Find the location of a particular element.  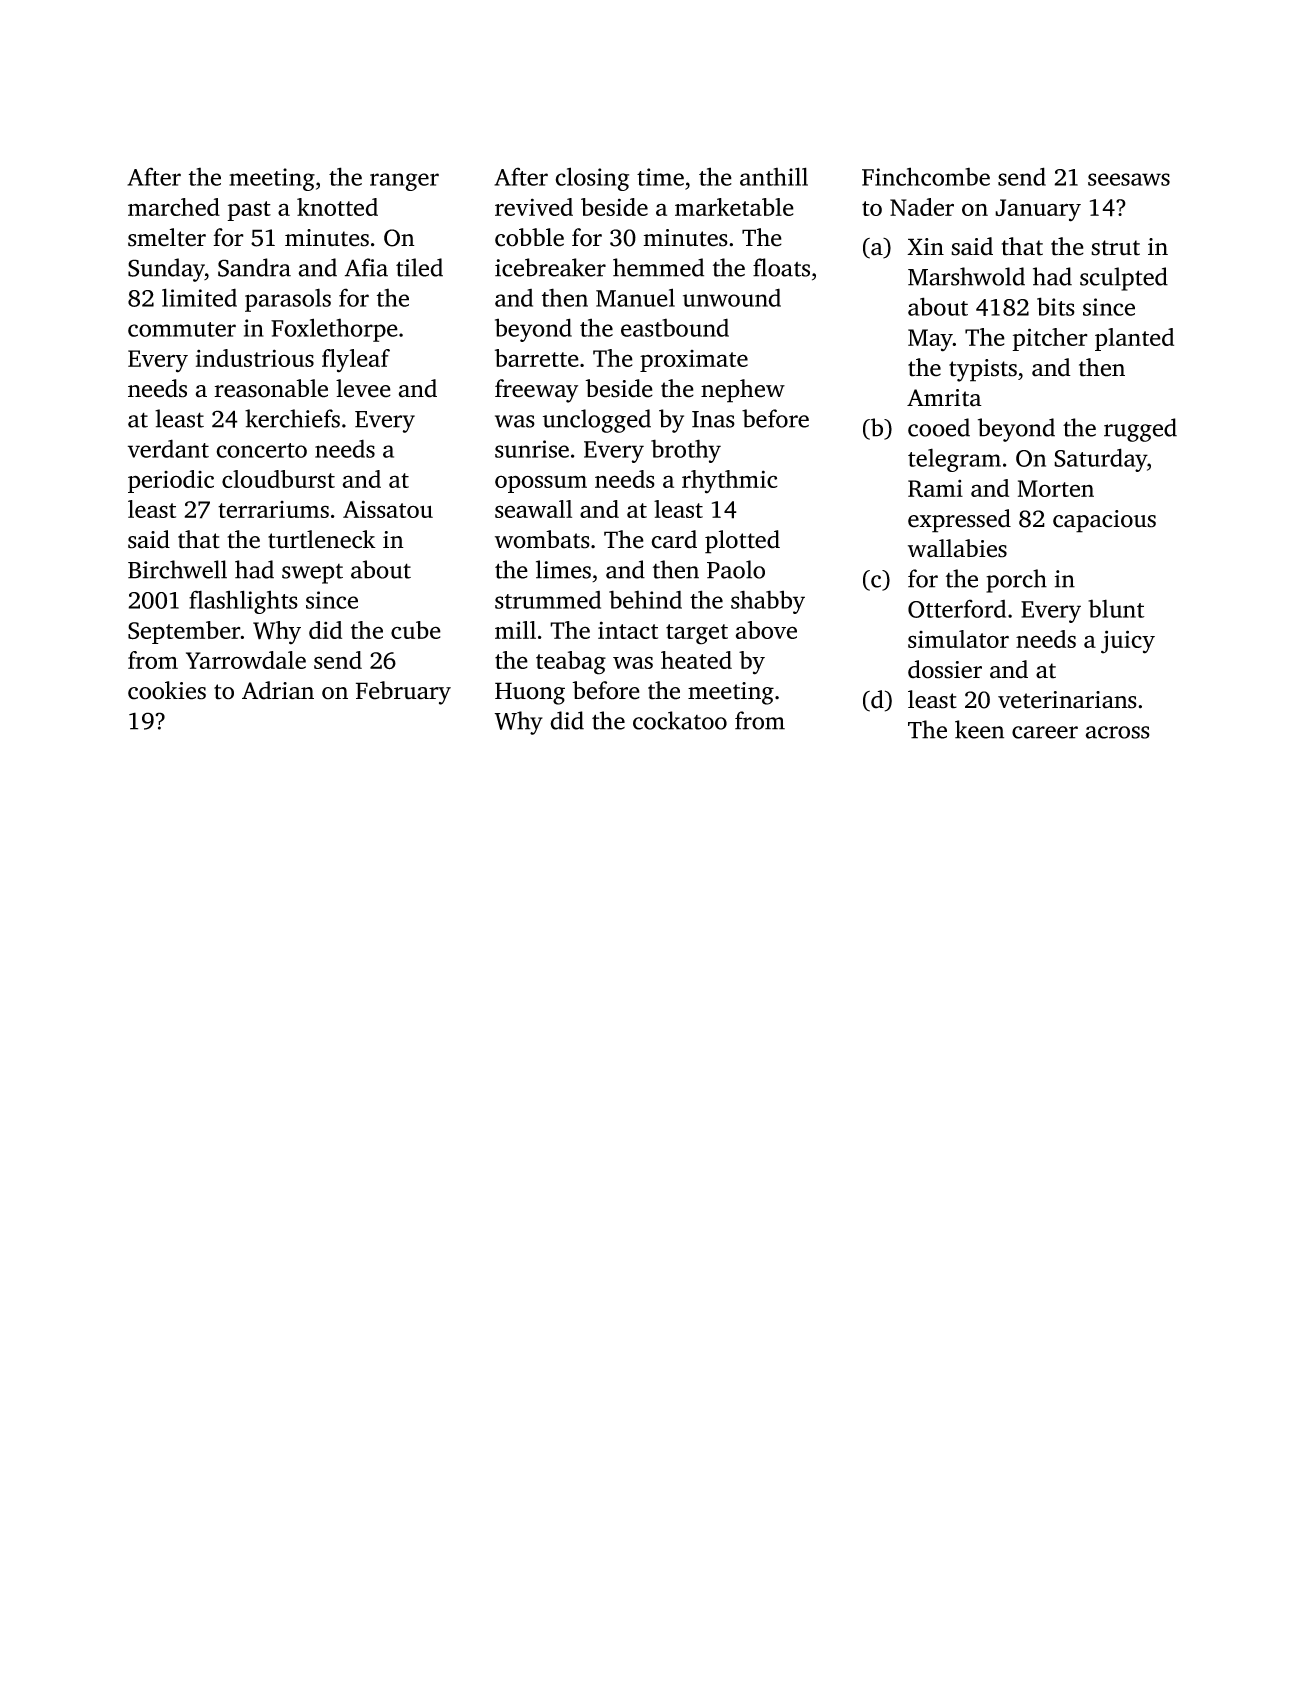

juicy is located at coordinates (1128, 642).
